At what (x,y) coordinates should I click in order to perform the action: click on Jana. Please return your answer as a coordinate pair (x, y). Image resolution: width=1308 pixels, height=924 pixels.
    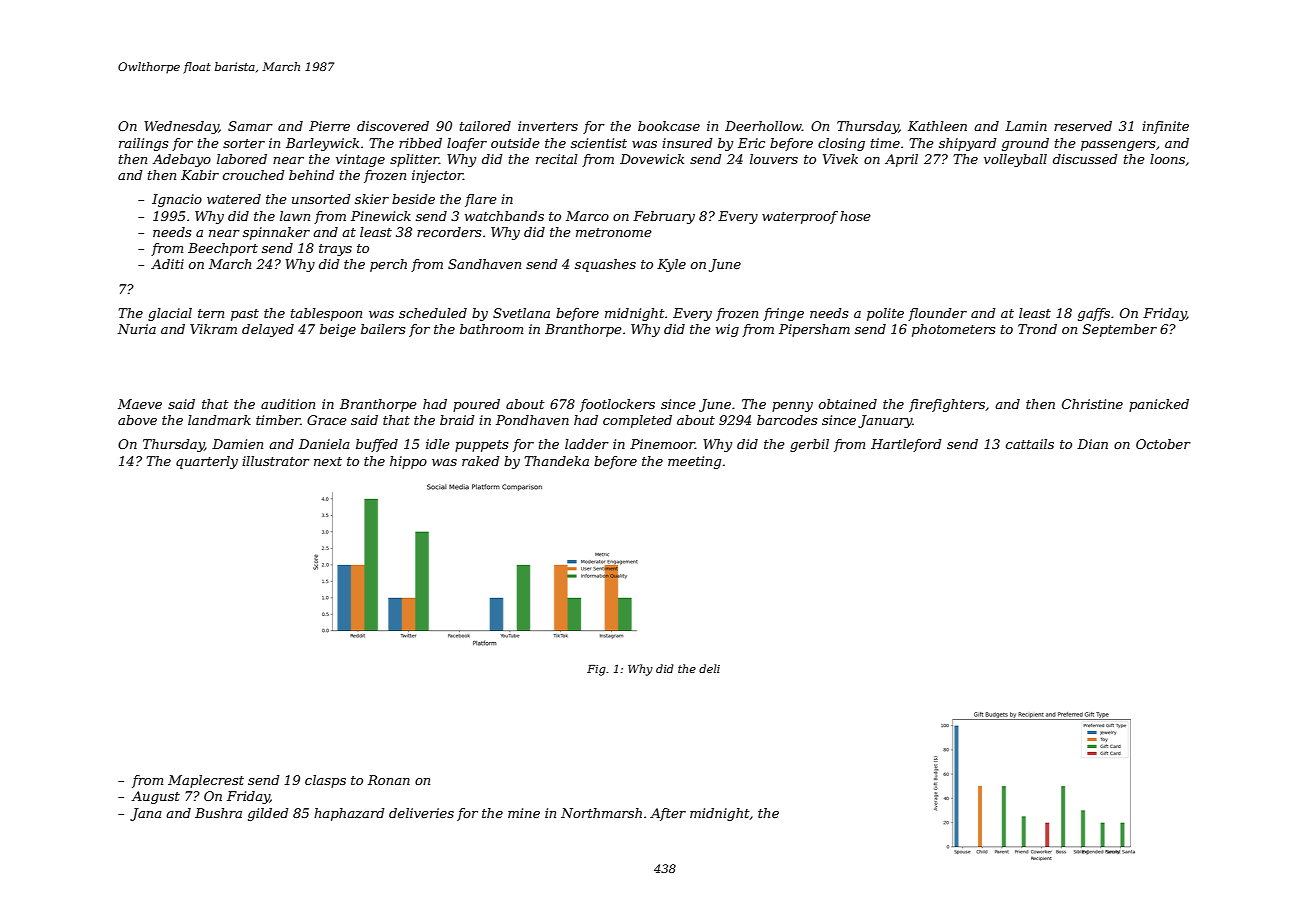
    Looking at the image, I should click on (146, 814).
